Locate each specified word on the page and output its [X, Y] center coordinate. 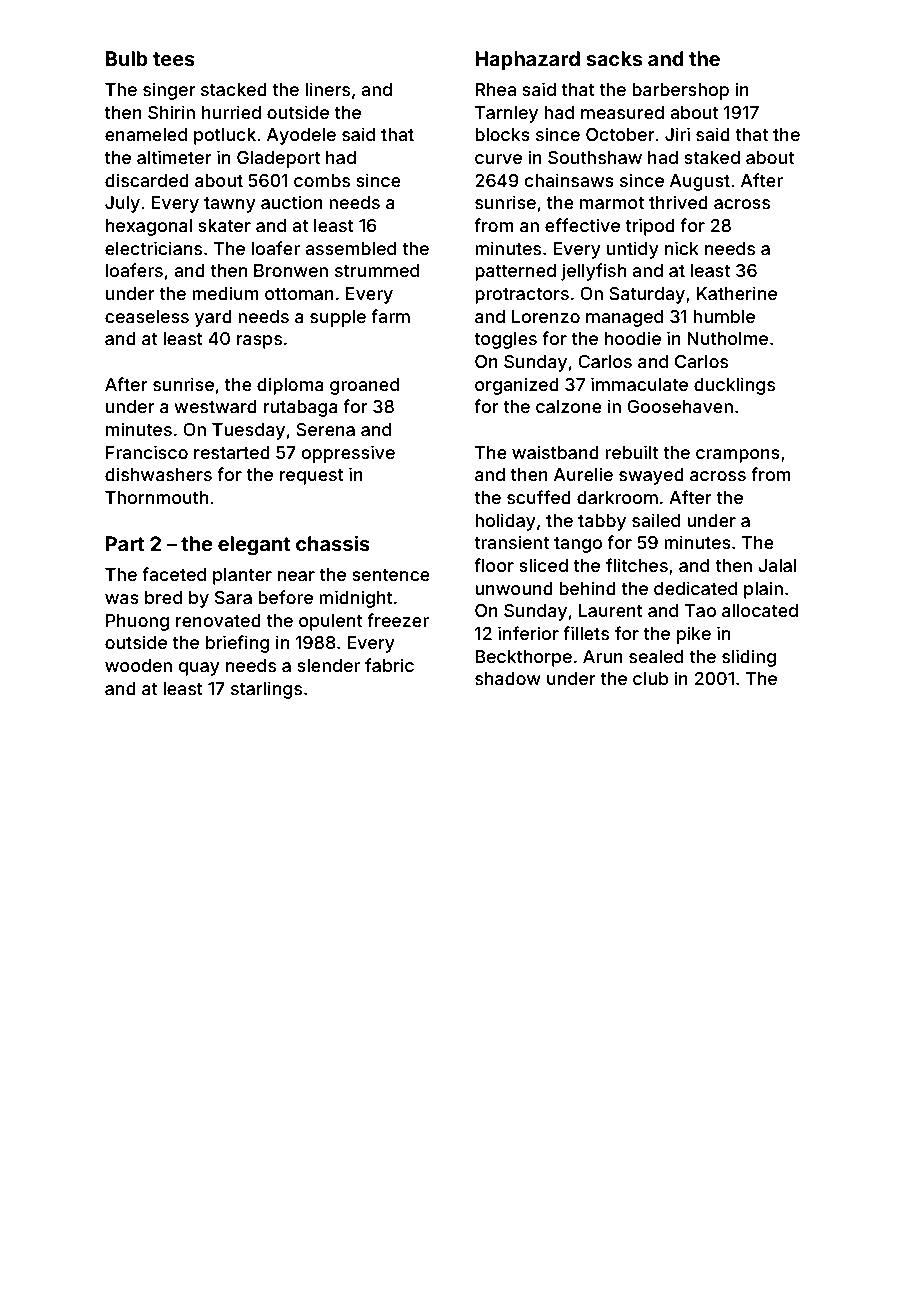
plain [763, 590]
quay [199, 669]
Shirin [171, 112]
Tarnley [506, 114]
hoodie [633, 338]
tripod [650, 227]
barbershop [680, 91]
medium [225, 293]
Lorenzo [546, 316]
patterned [515, 272]
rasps [259, 342]
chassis [333, 543]
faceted [174, 574]
